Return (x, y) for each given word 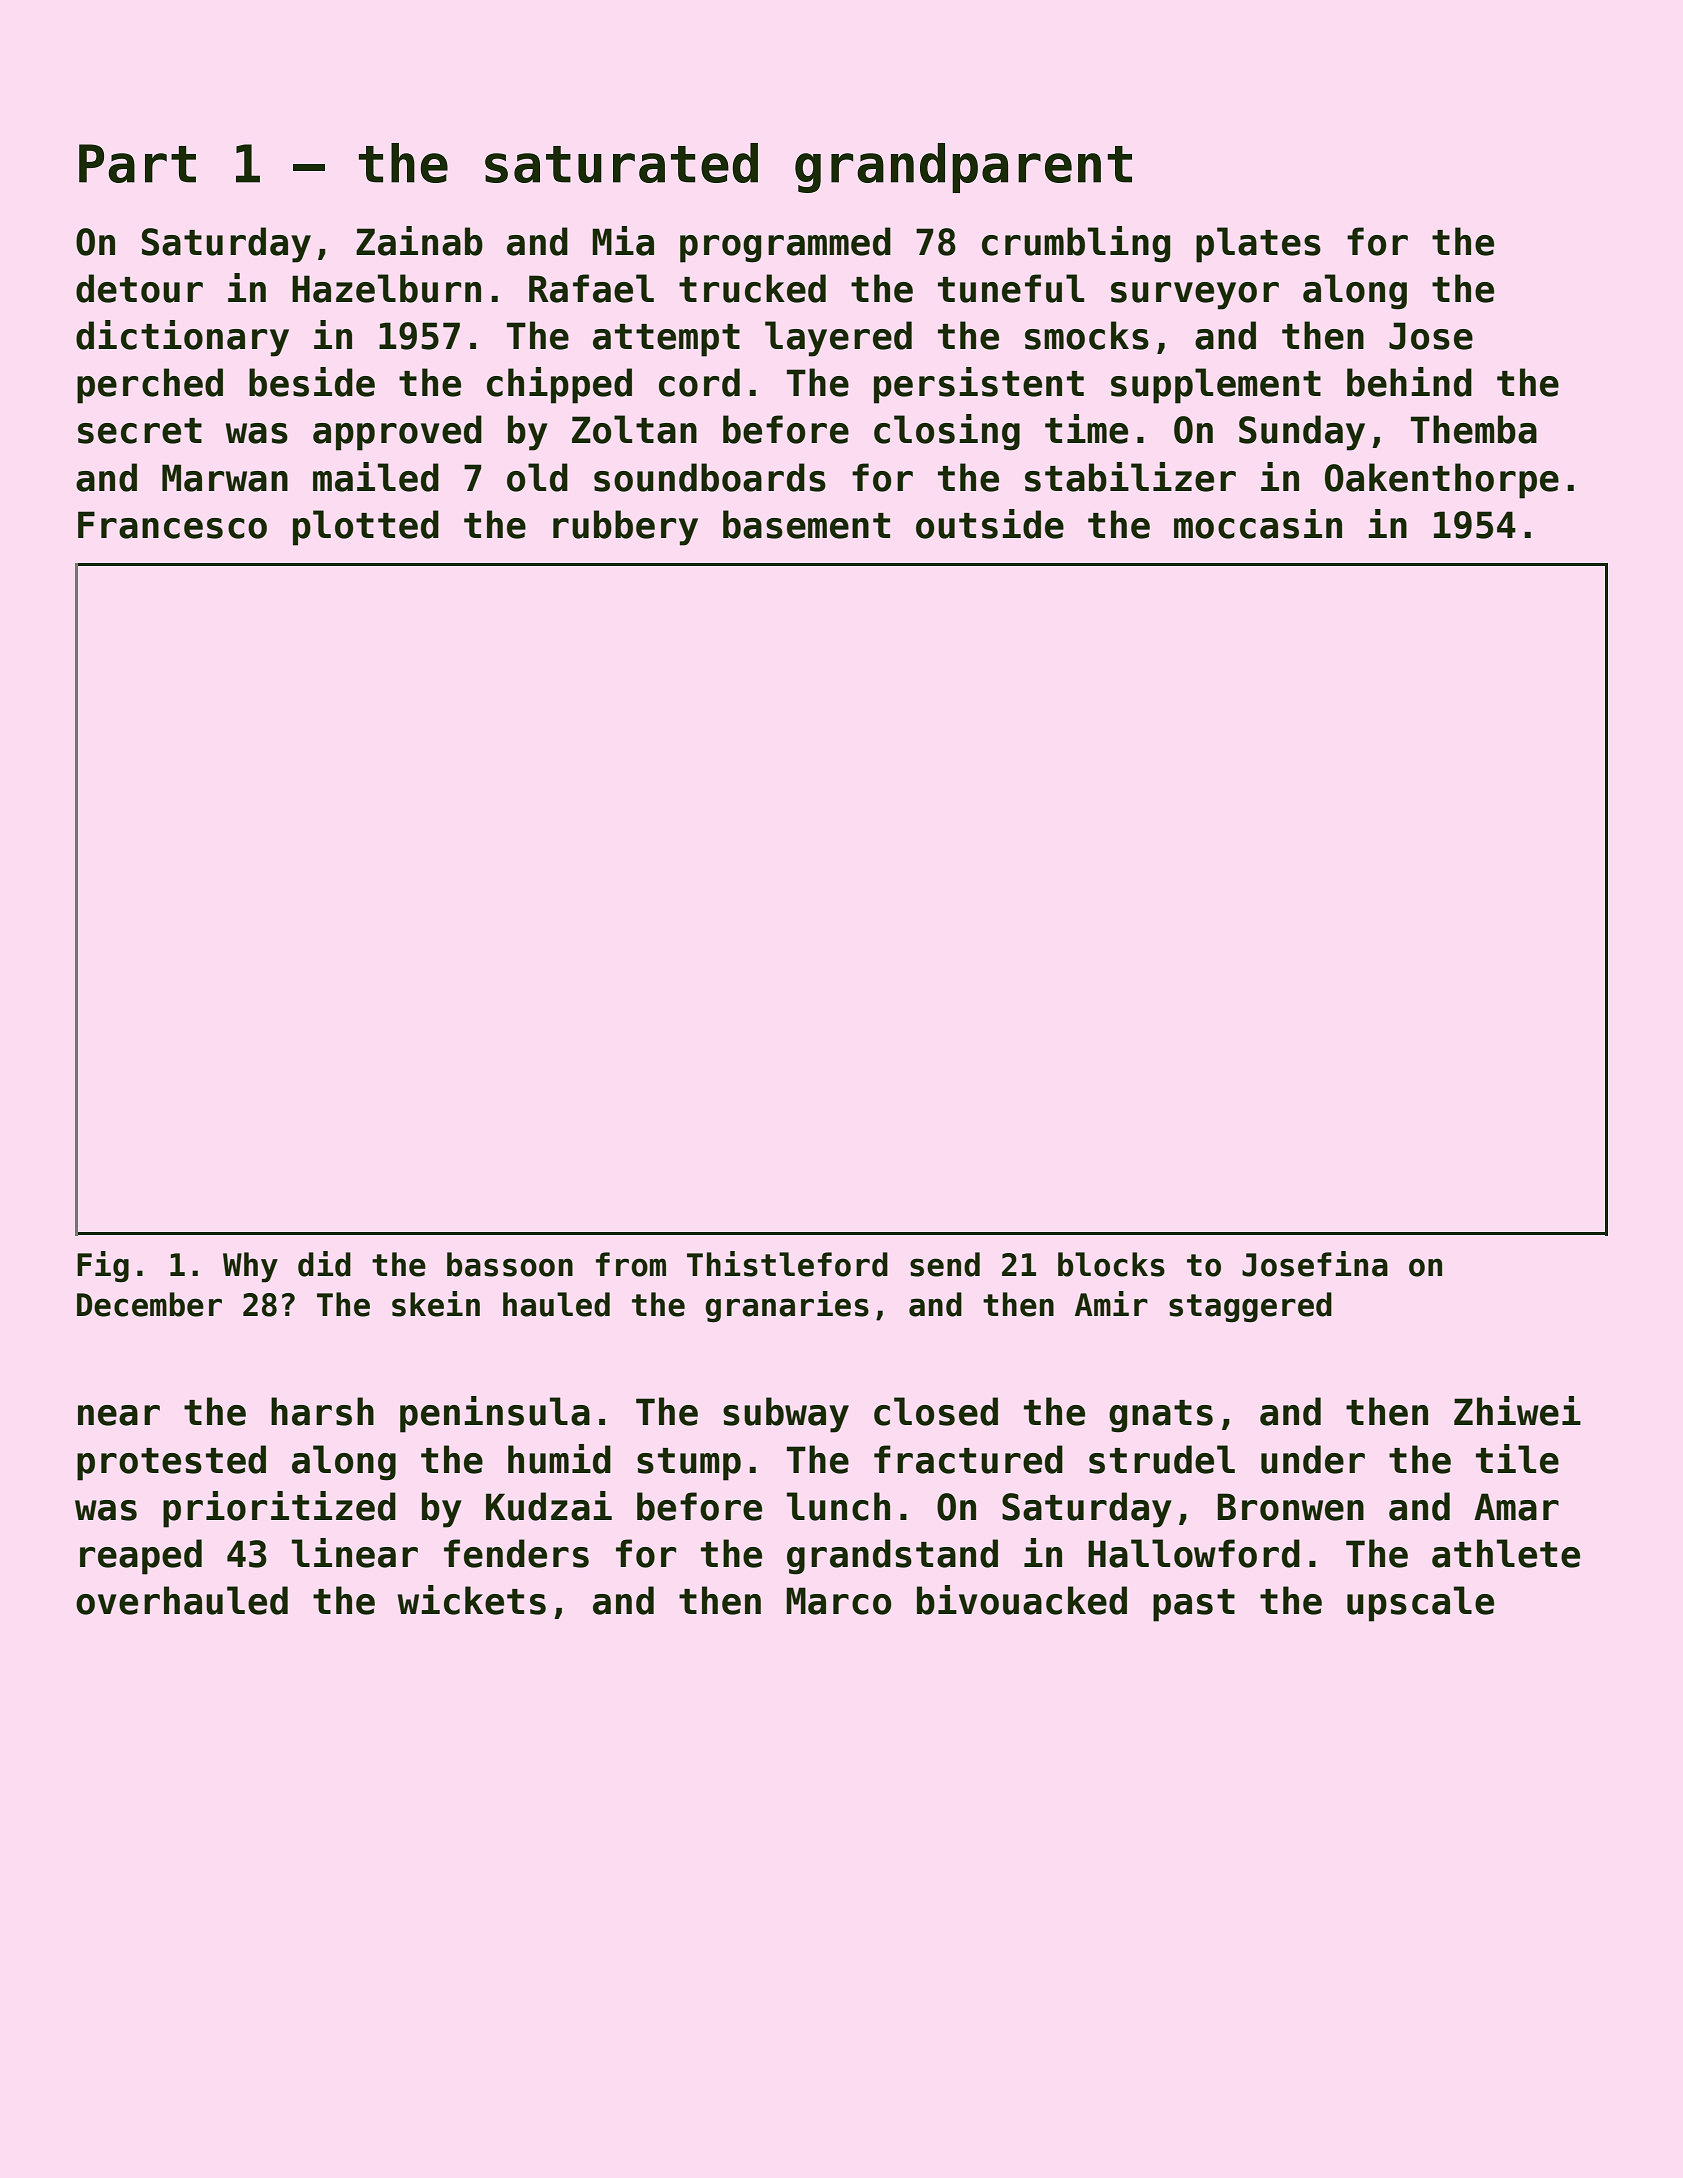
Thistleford (787, 1264)
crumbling (1076, 244)
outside (990, 524)
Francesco (172, 525)
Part (137, 163)
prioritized (279, 1509)
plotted (366, 528)
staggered (1250, 1307)
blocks (1111, 1264)
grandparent (963, 168)
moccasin (1258, 524)
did (324, 1264)
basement (806, 524)
